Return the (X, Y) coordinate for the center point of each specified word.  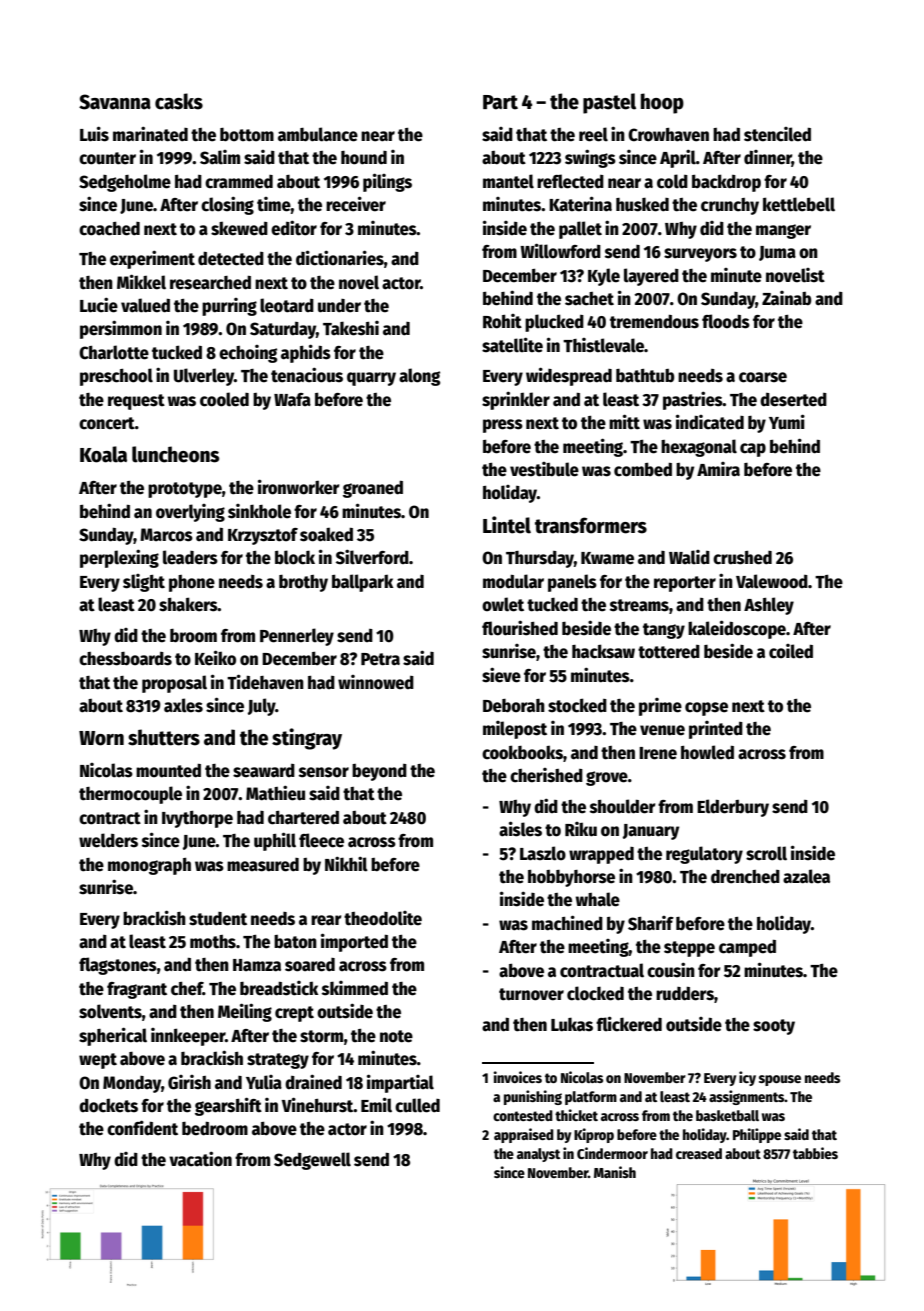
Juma (777, 253)
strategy (278, 1061)
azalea (806, 876)
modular (513, 581)
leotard (287, 305)
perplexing (119, 558)
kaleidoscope (737, 629)
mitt (624, 422)
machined (567, 923)
